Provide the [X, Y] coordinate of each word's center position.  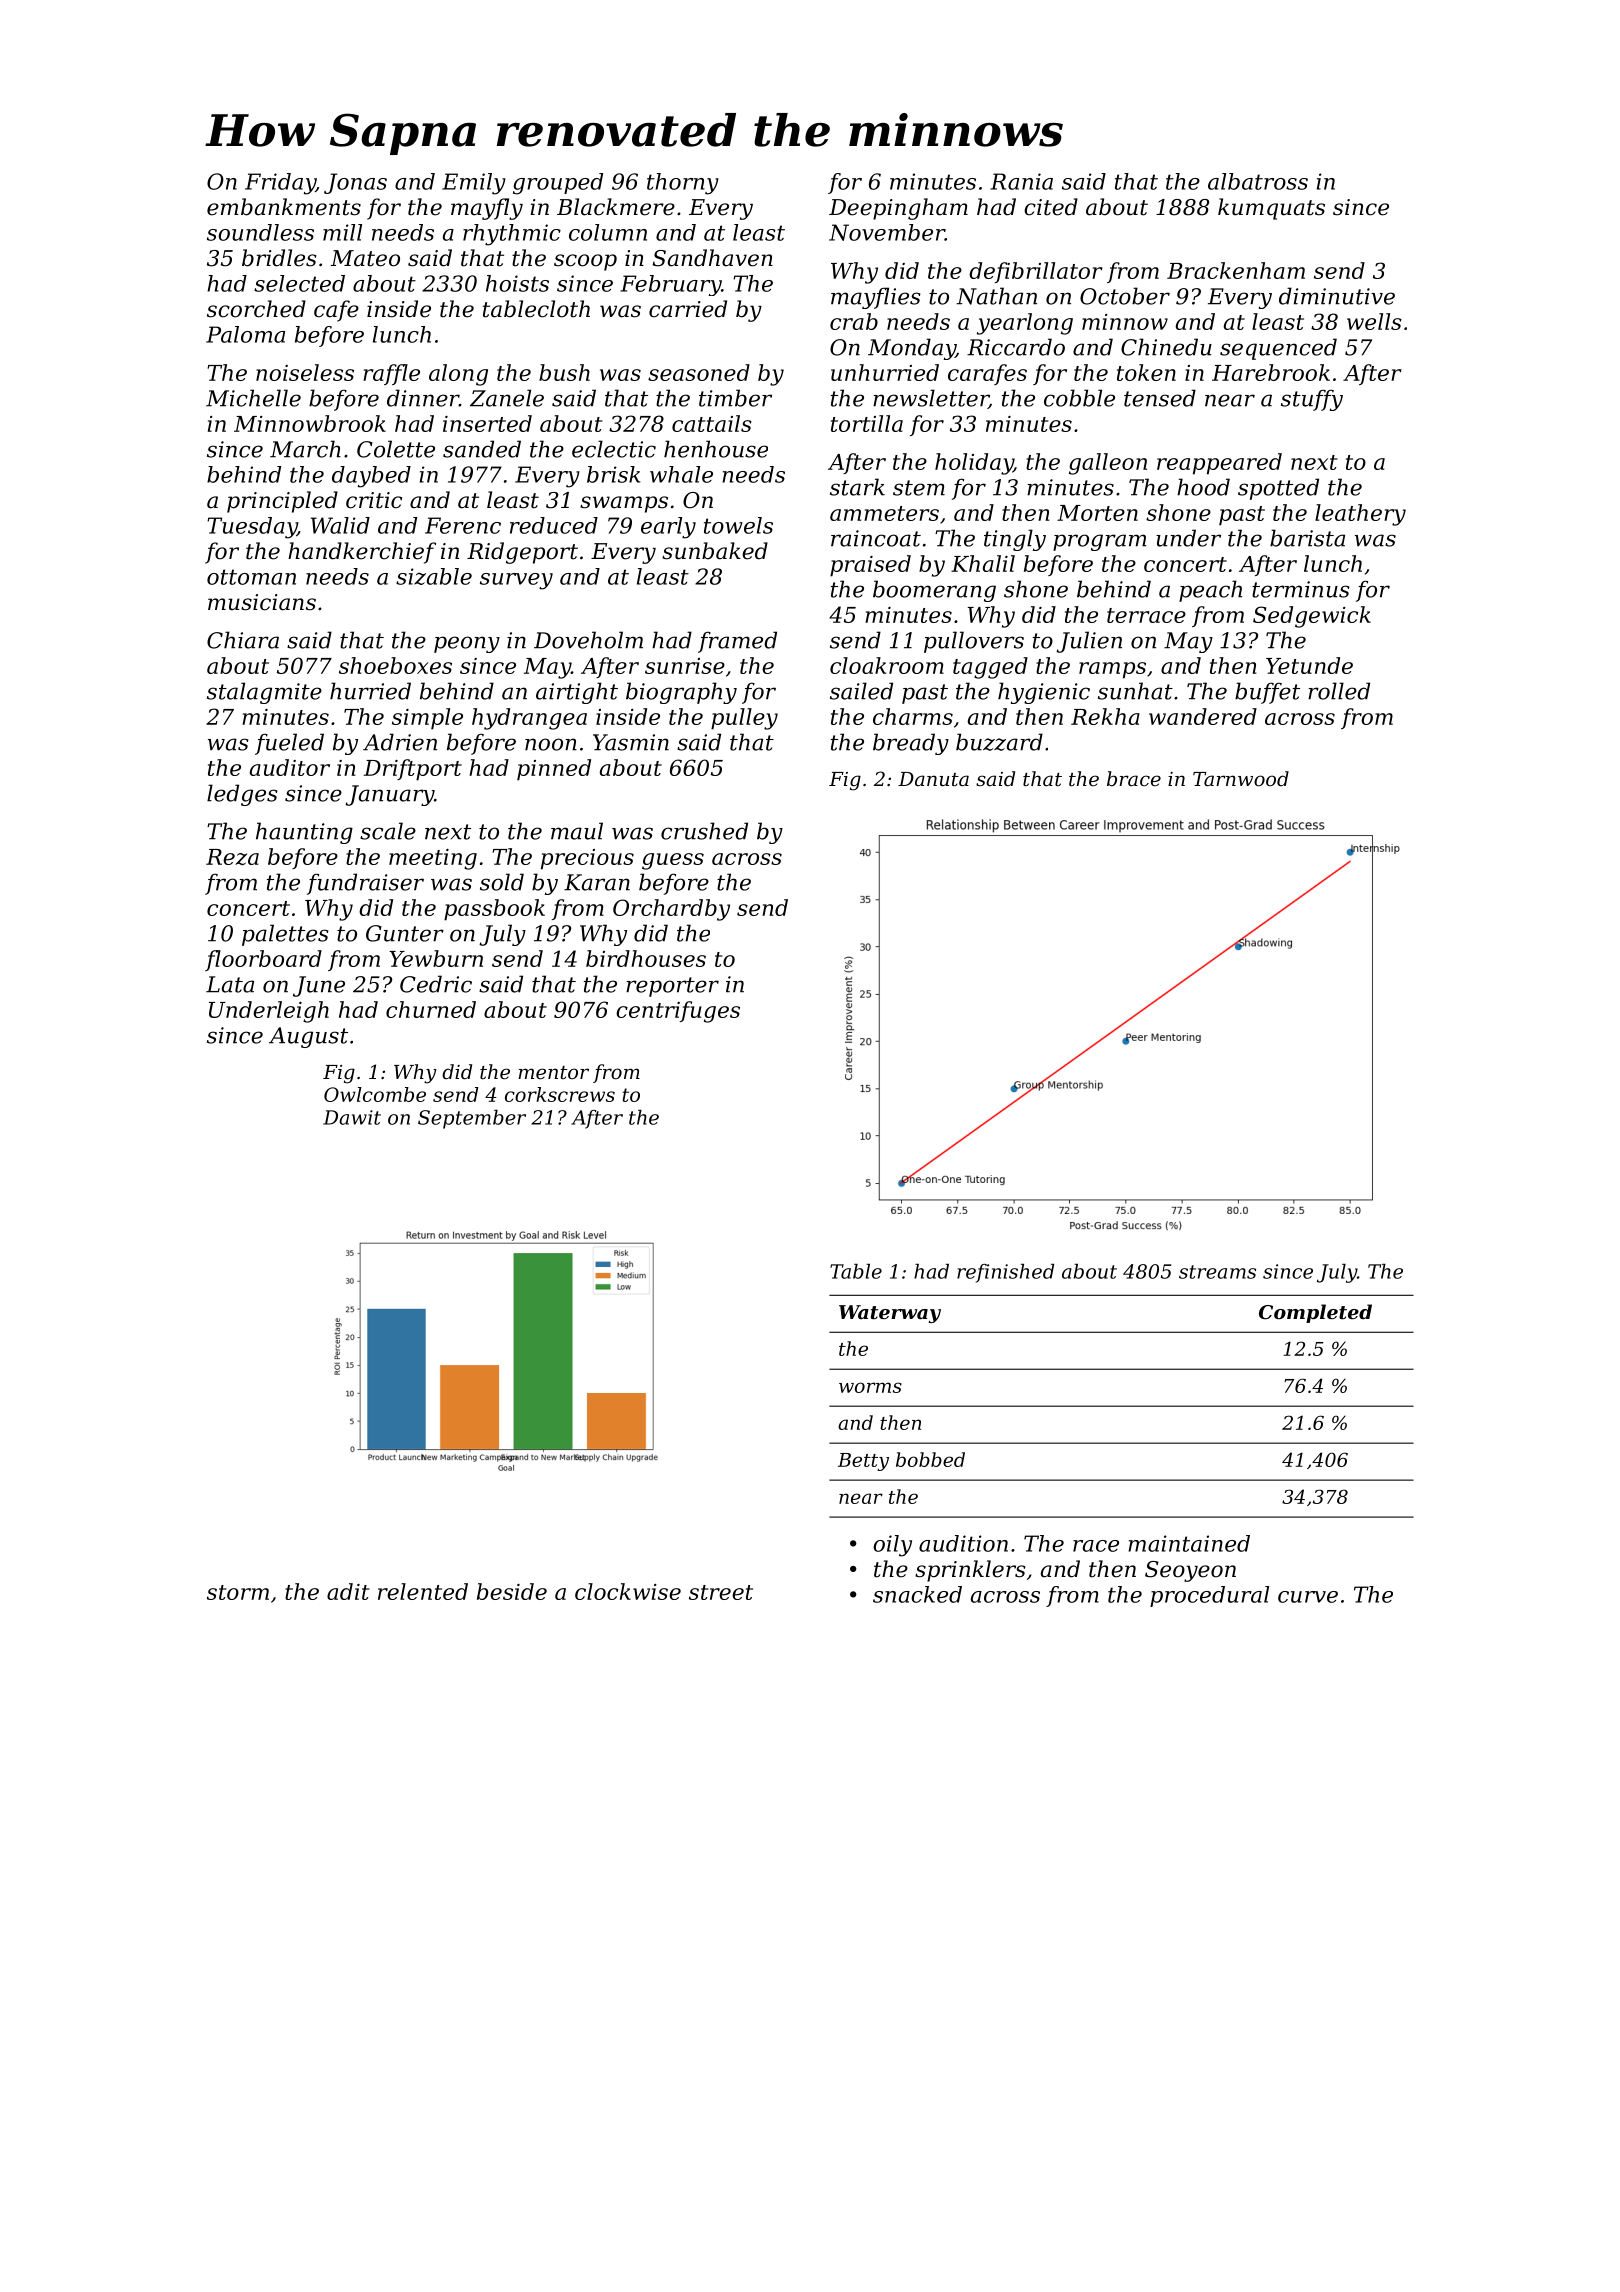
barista [1307, 538]
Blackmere [616, 207]
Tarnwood [1241, 779]
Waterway [890, 1314]
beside [512, 1591]
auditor [290, 767]
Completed [1315, 1313]
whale [681, 474]
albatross [1258, 181]
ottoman [251, 577]
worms [870, 1387]
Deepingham [898, 209]
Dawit [352, 1117]
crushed [704, 831]
